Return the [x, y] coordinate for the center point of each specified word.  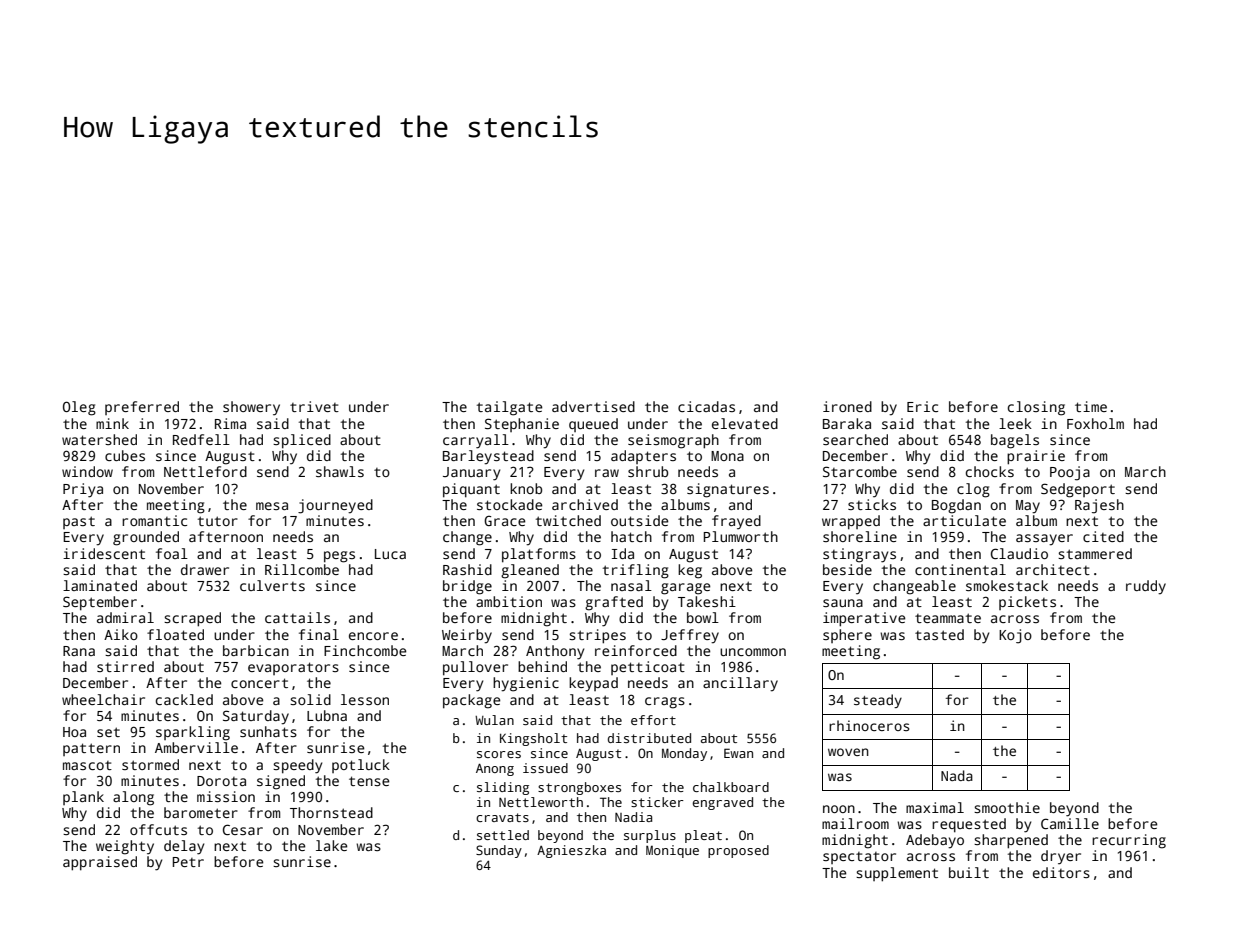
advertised [593, 406]
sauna [843, 603]
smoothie [1007, 807]
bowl [703, 617]
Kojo [1015, 636]
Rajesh [1099, 506]
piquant [471, 490]
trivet [314, 406]
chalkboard [731, 787]
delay [184, 847]
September [100, 603]
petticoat [648, 668]
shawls [340, 471]
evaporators [293, 668]
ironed [847, 406]
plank [83, 798]
